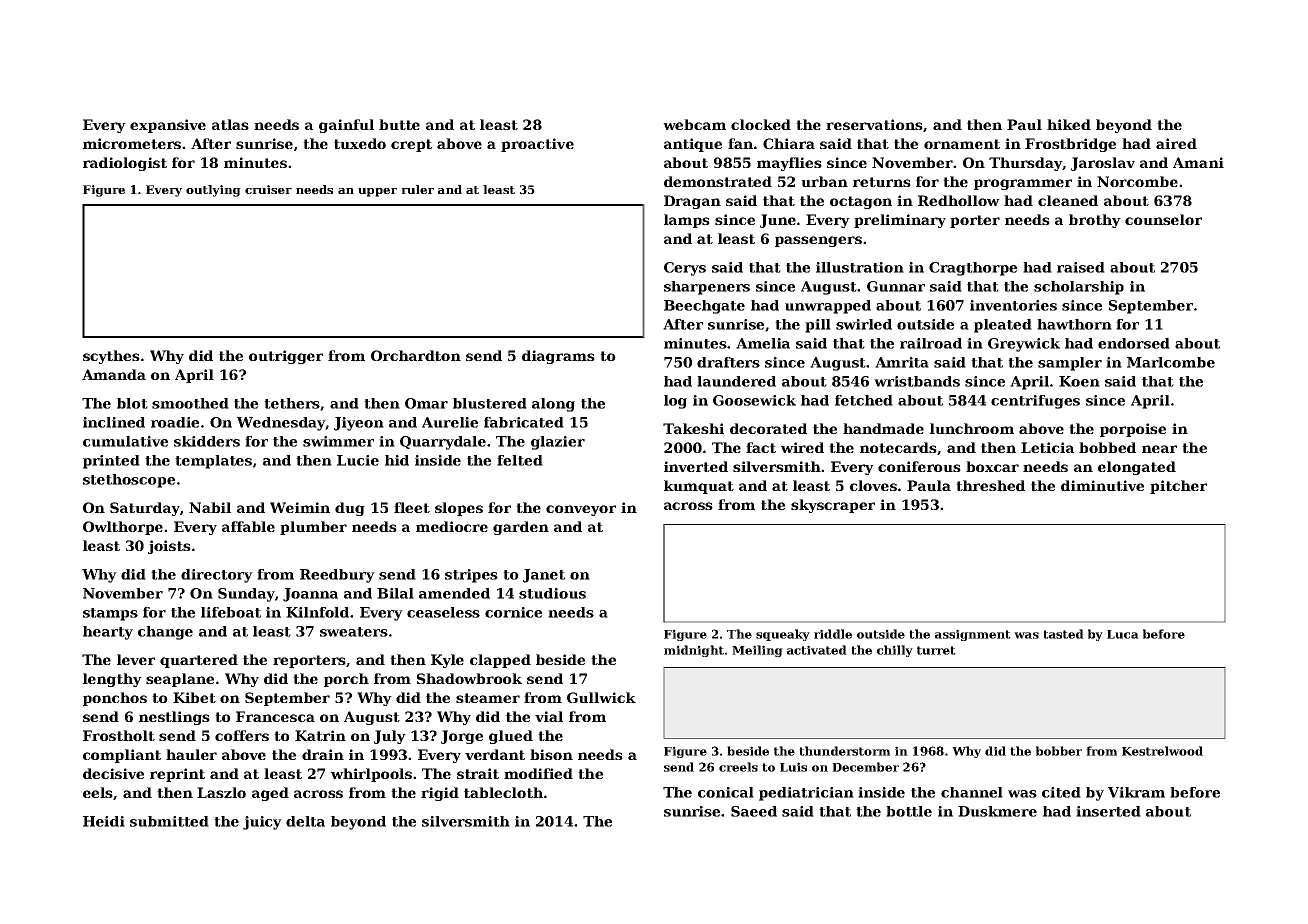 The width and height of the page is (1308, 924). Describe the element at coordinates (262, 823) in the page. I see `juicy` at that location.
